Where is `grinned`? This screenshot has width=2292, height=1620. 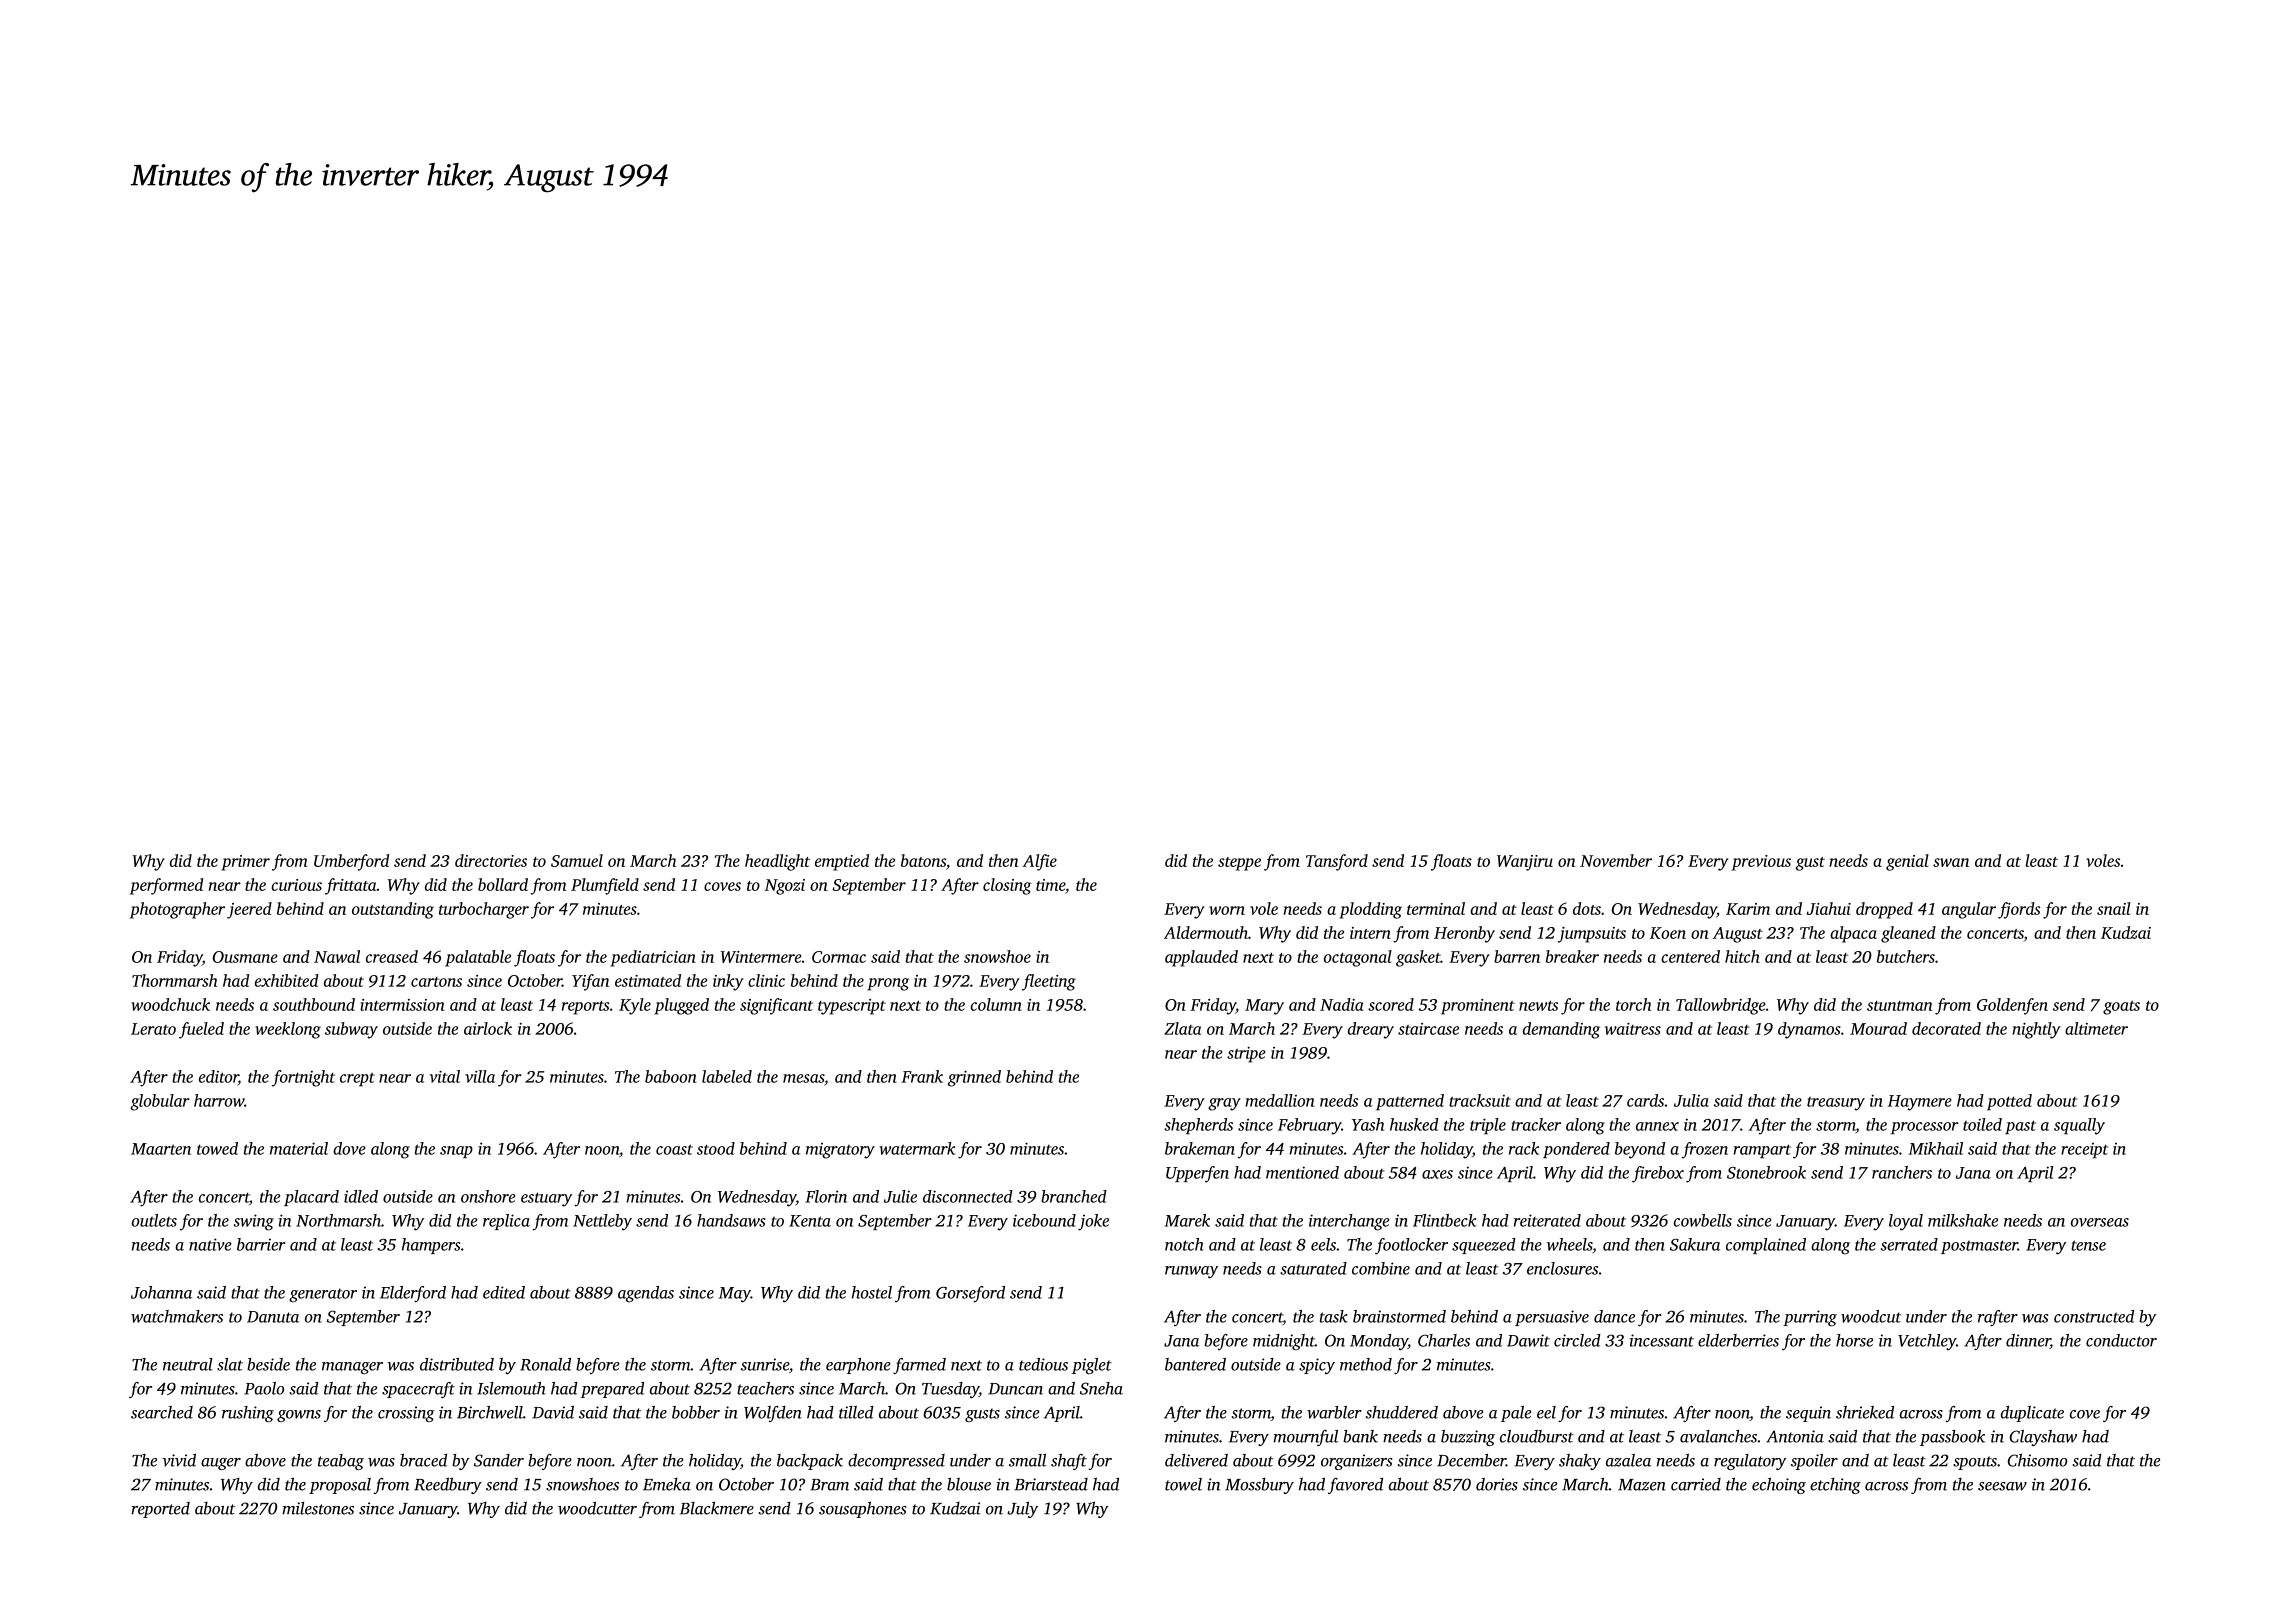 grinned is located at coordinates (974, 1078).
